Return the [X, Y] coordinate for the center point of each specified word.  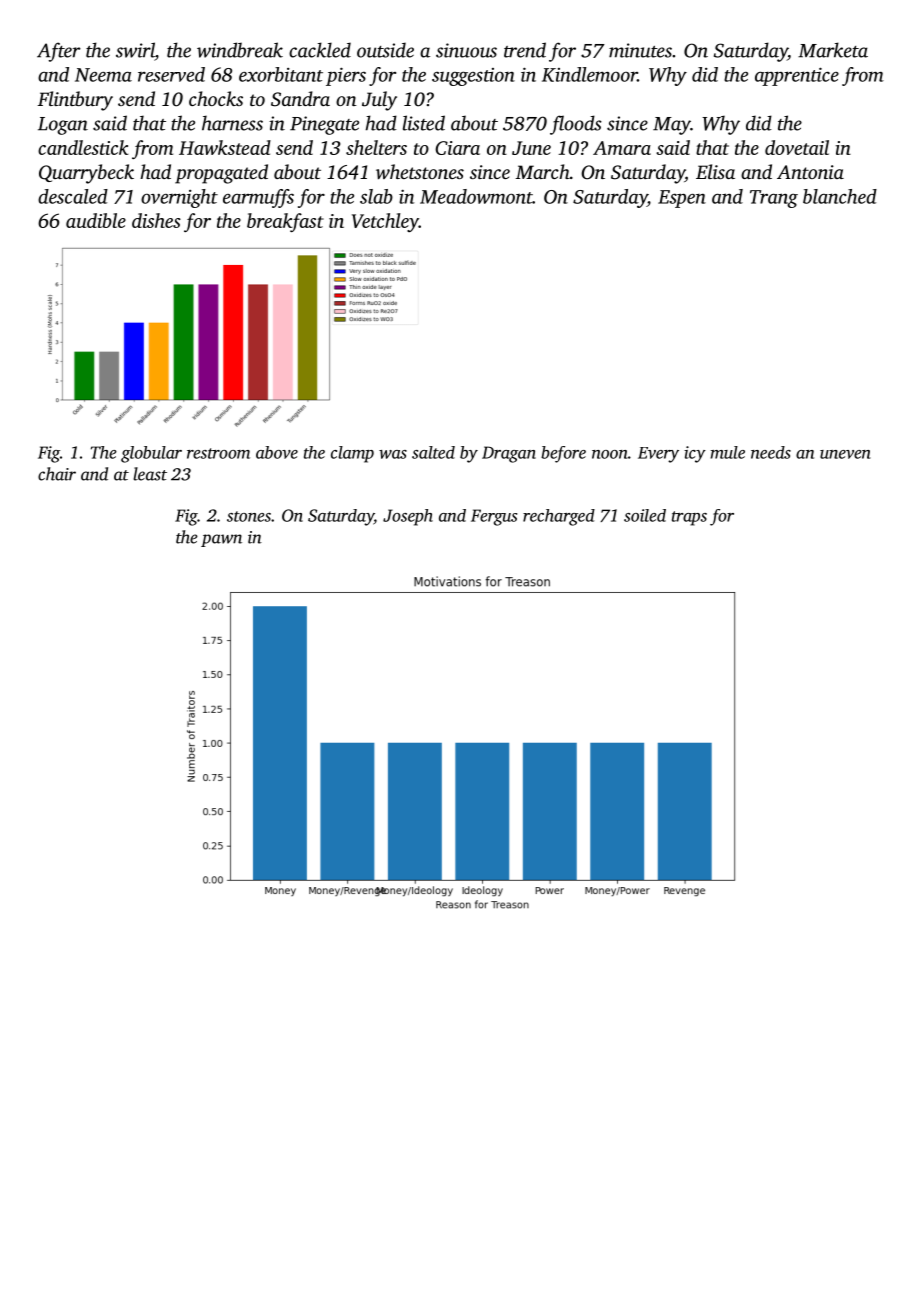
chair [57, 474]
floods [576, 125]
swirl [135, 50]
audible [96, 220]
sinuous [466, 50]
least [150, 474]
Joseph [408, 517]
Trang [774, 199]
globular [151, 454]
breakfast [285, 222]
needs [771, 452]
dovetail [797, 147]
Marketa [833, 50]
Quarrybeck [86, 174]
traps [689, 518]
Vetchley [385, 222]
